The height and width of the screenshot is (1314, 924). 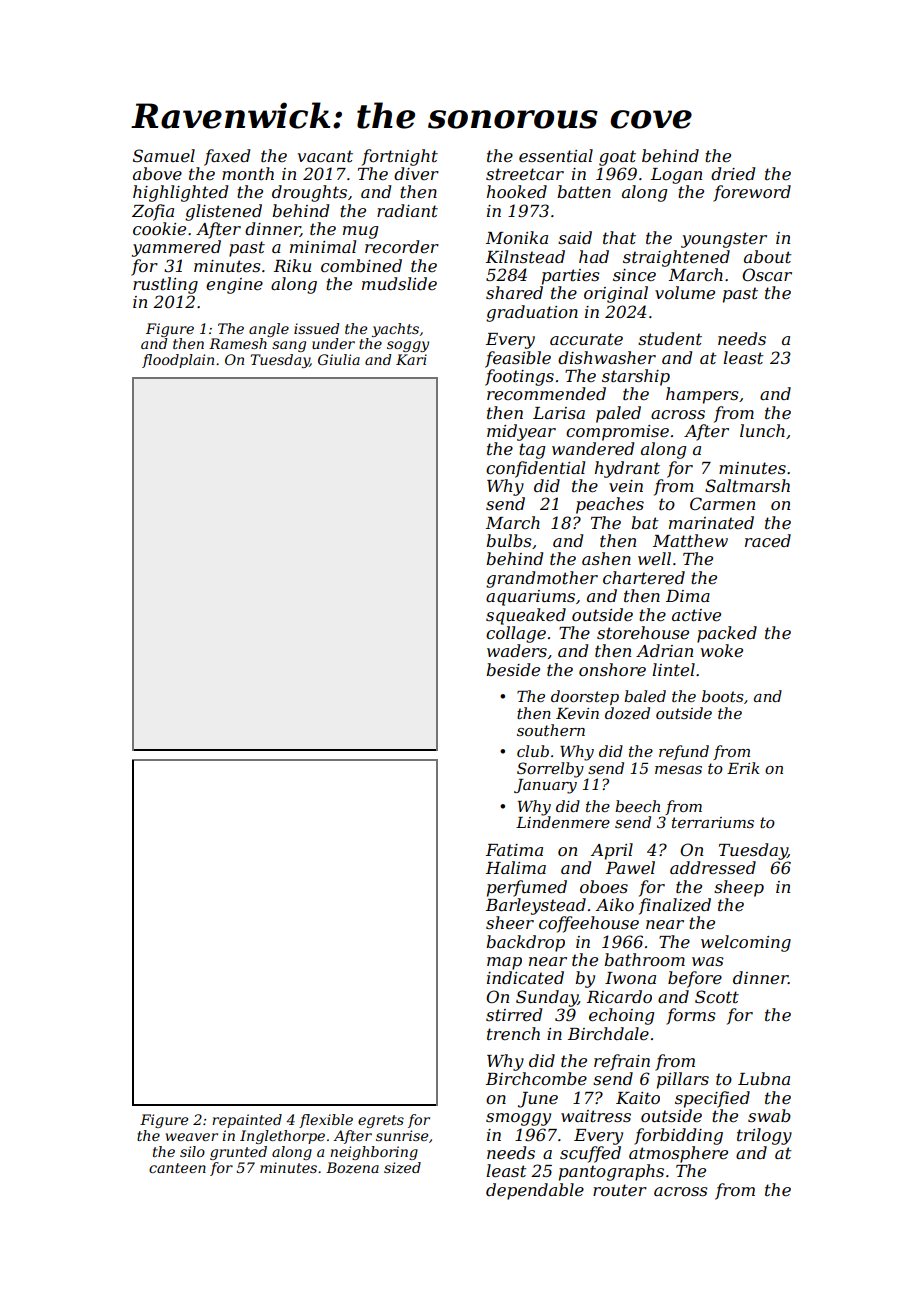 What do you see at coordinates (722, 503) in the screenshot?
I see `Carmen` at bounding box center [722, 503].
